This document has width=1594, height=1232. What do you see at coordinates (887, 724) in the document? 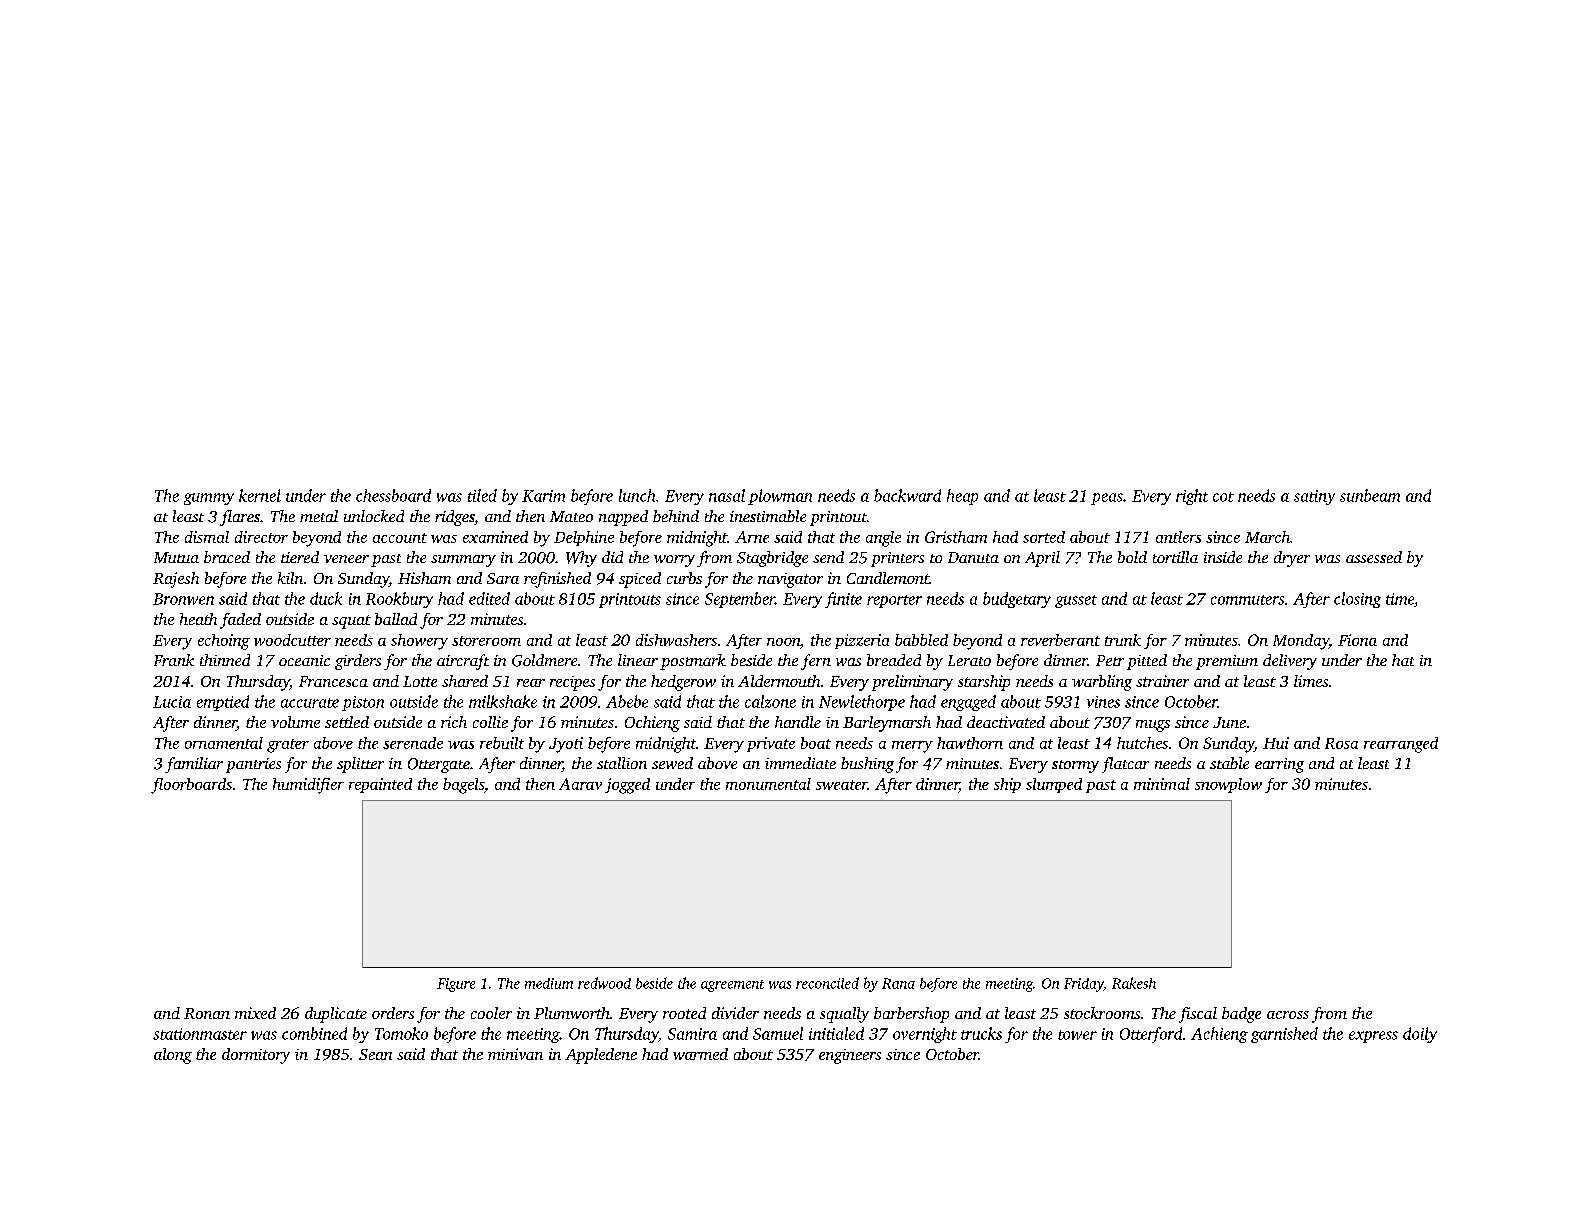
I see `Barleymarsh` at bounding box center [887, 724].
